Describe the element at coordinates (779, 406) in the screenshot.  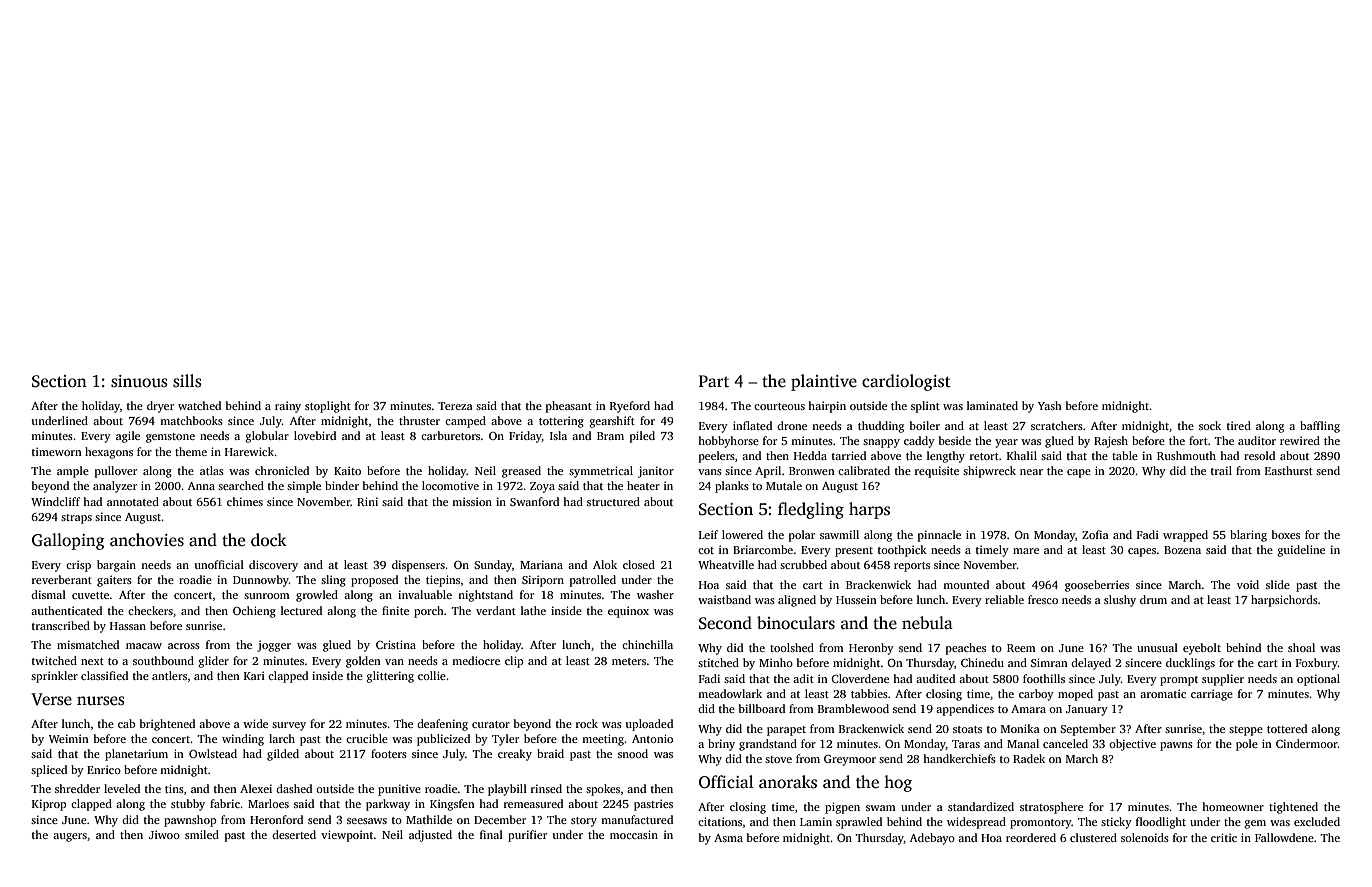
I see `courteous` at that location.
